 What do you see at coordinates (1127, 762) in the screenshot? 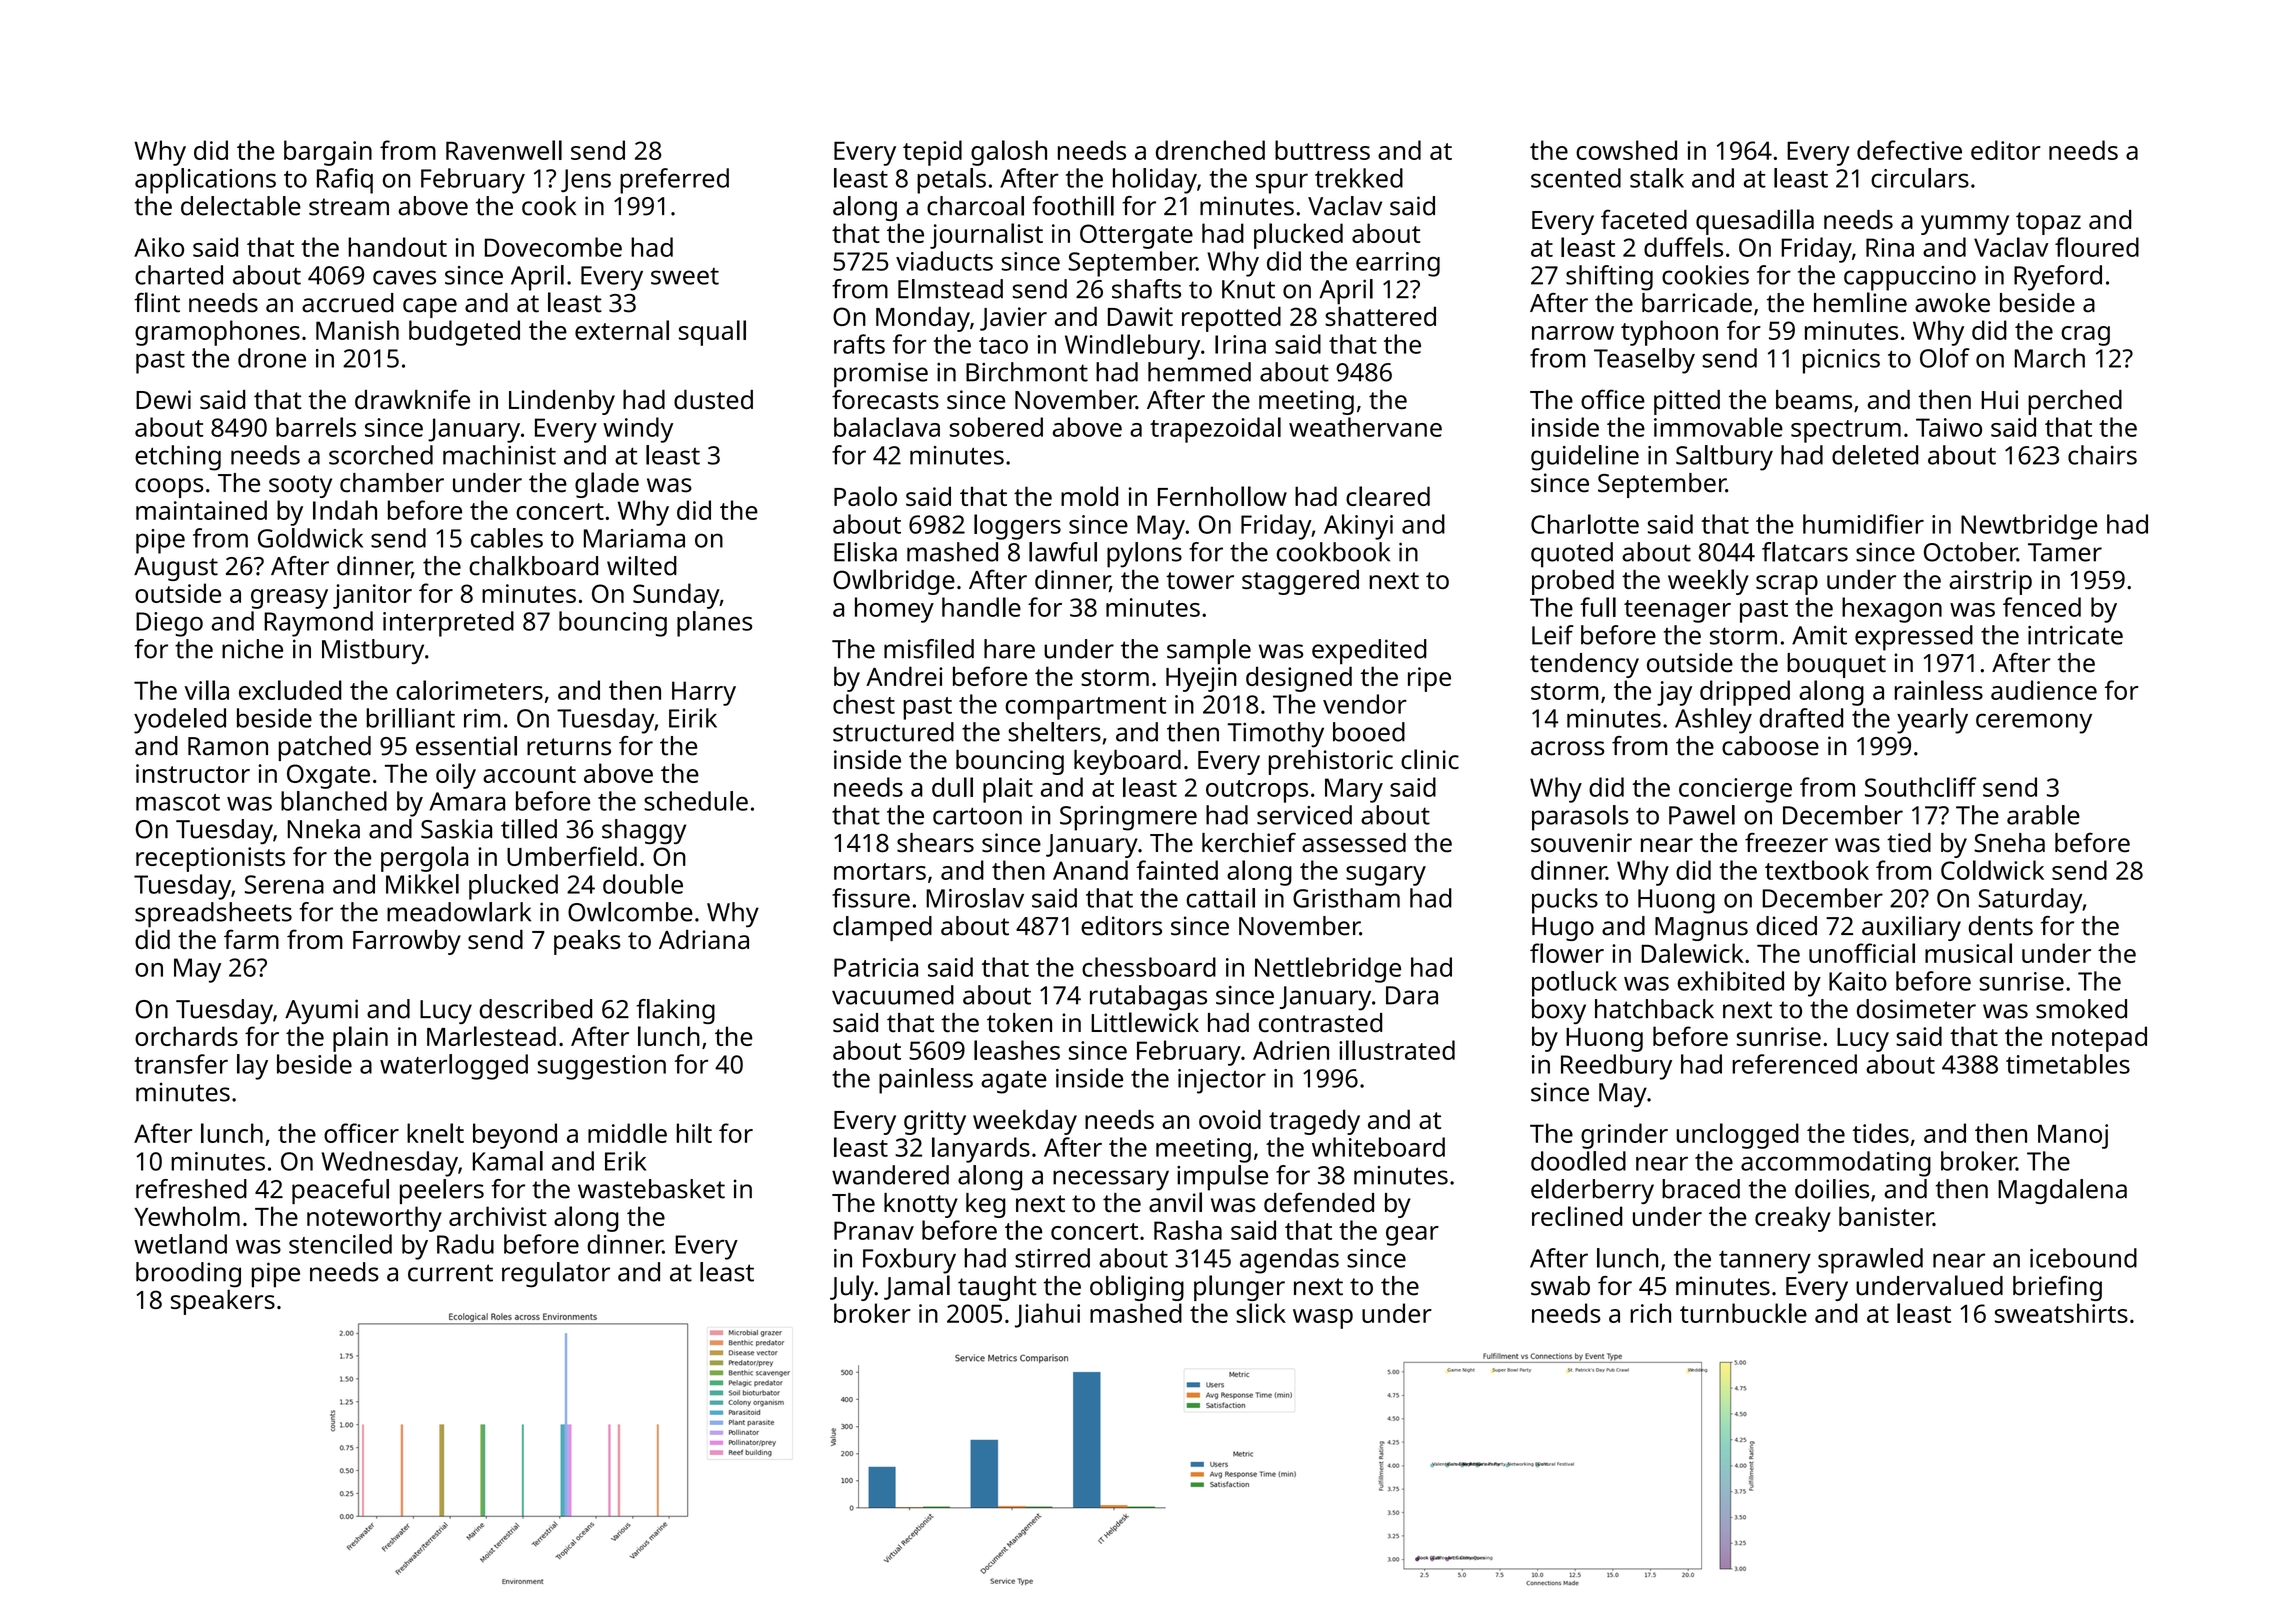
I see `keyboard` at bounding box center [1127, 762].
